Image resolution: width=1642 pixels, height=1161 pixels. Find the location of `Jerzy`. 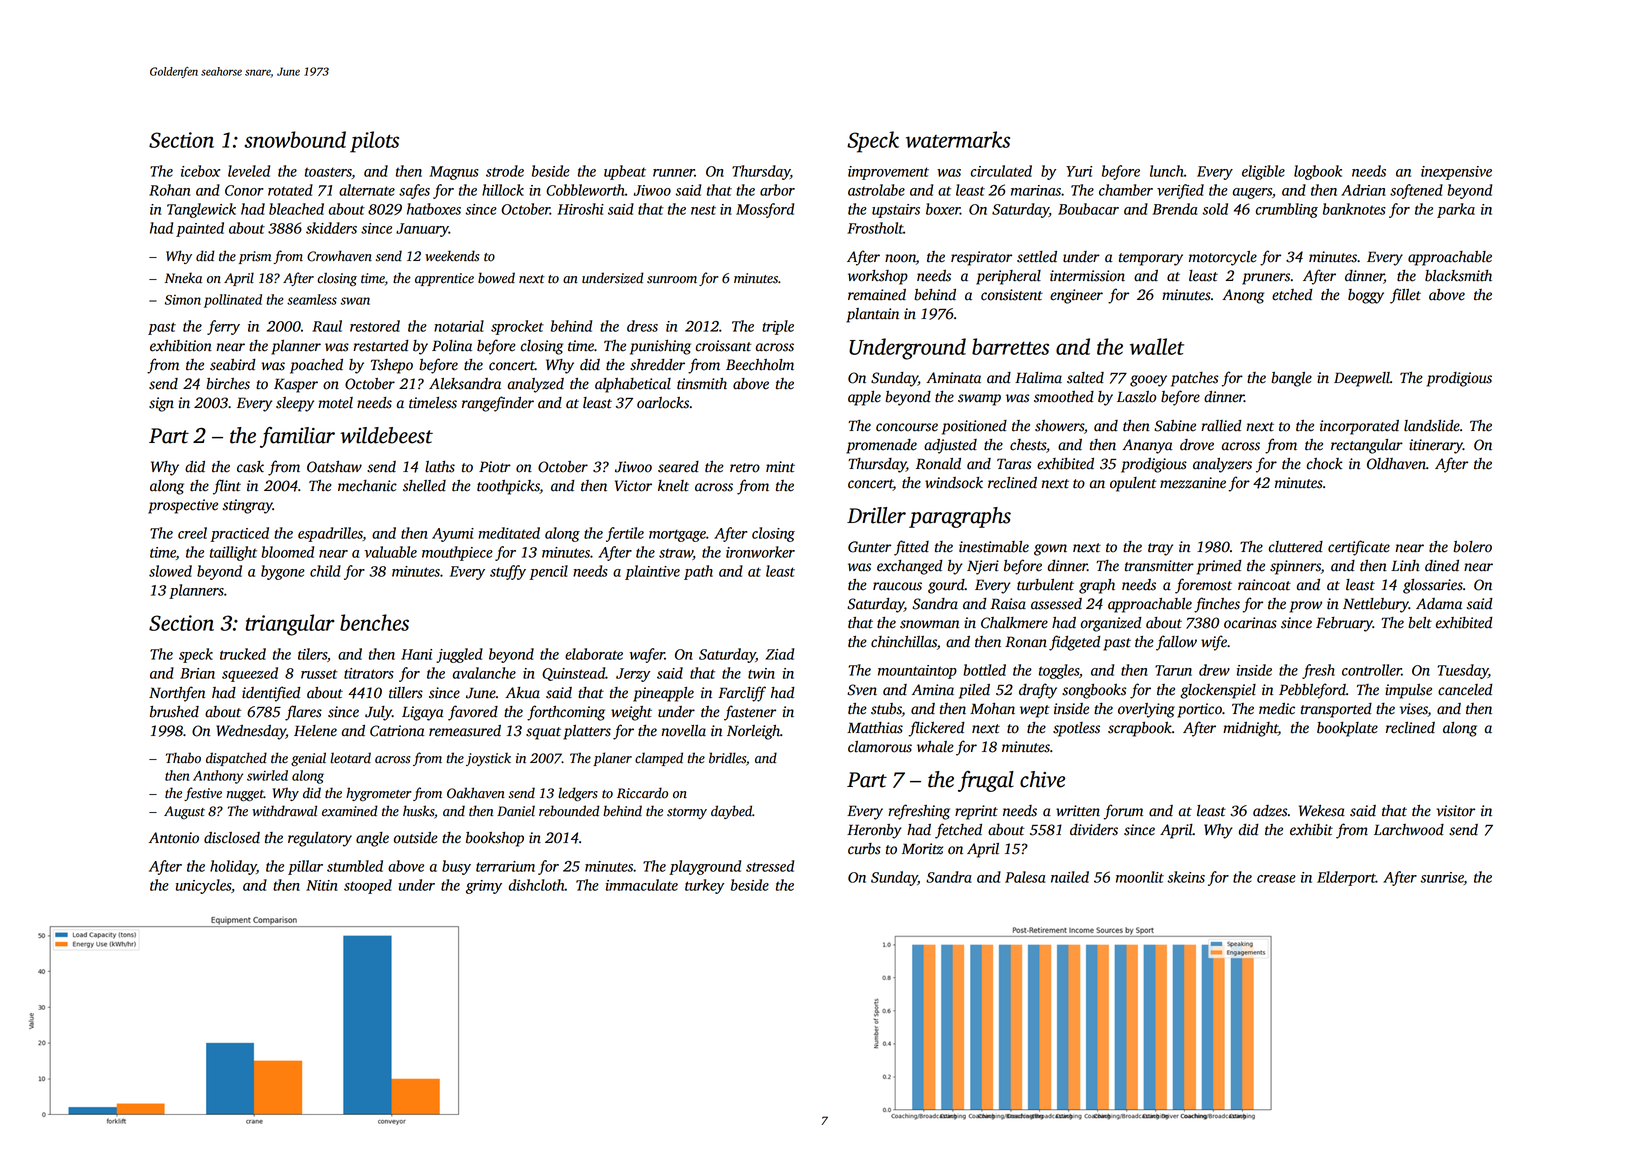

Jerzy is located at coordinates (633, 675).
